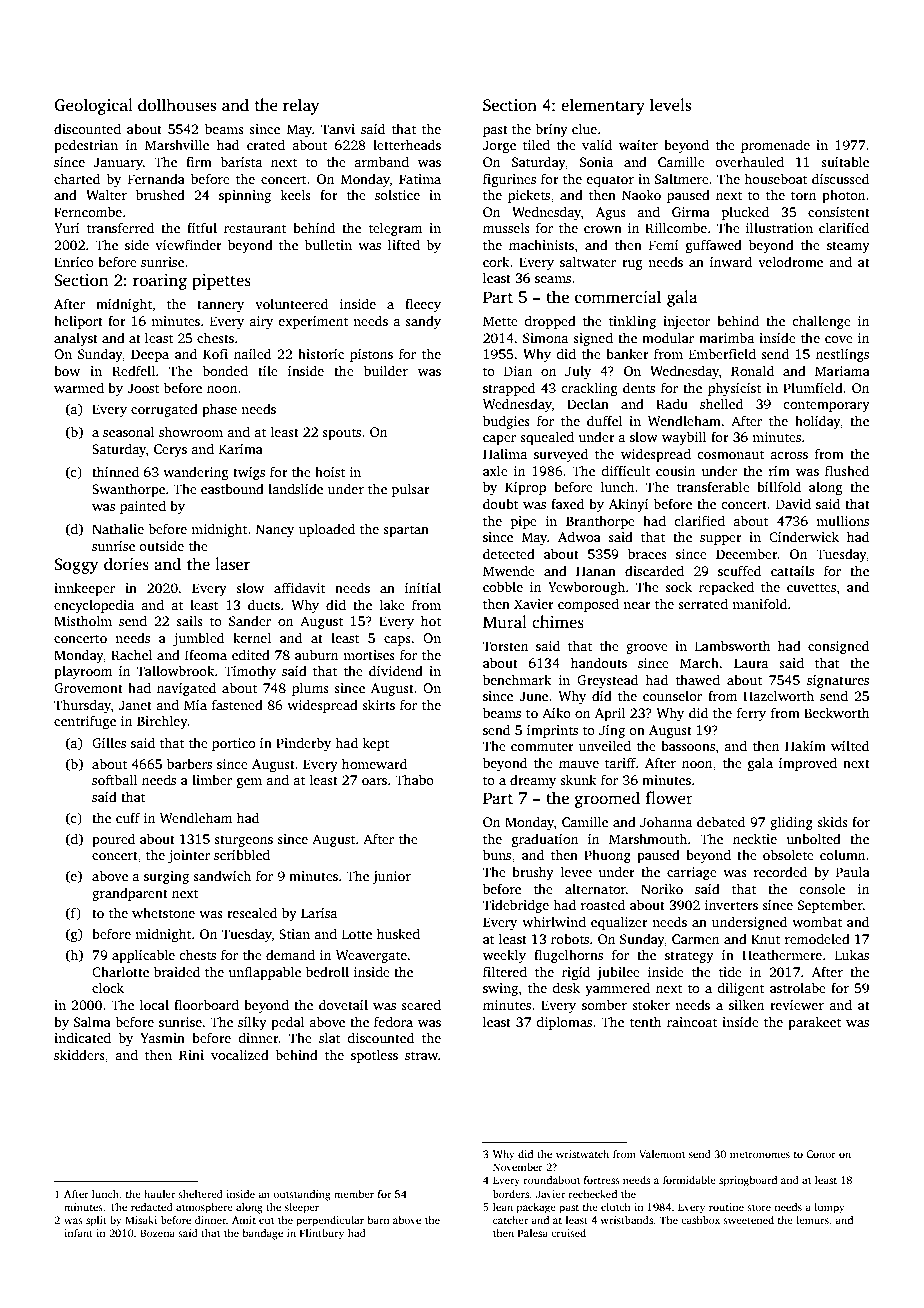 The image size is (924, 1308). What do you see at coordinates (811, 587) in the page?
I see `cuvettes` at bounding box center [811, 587].
